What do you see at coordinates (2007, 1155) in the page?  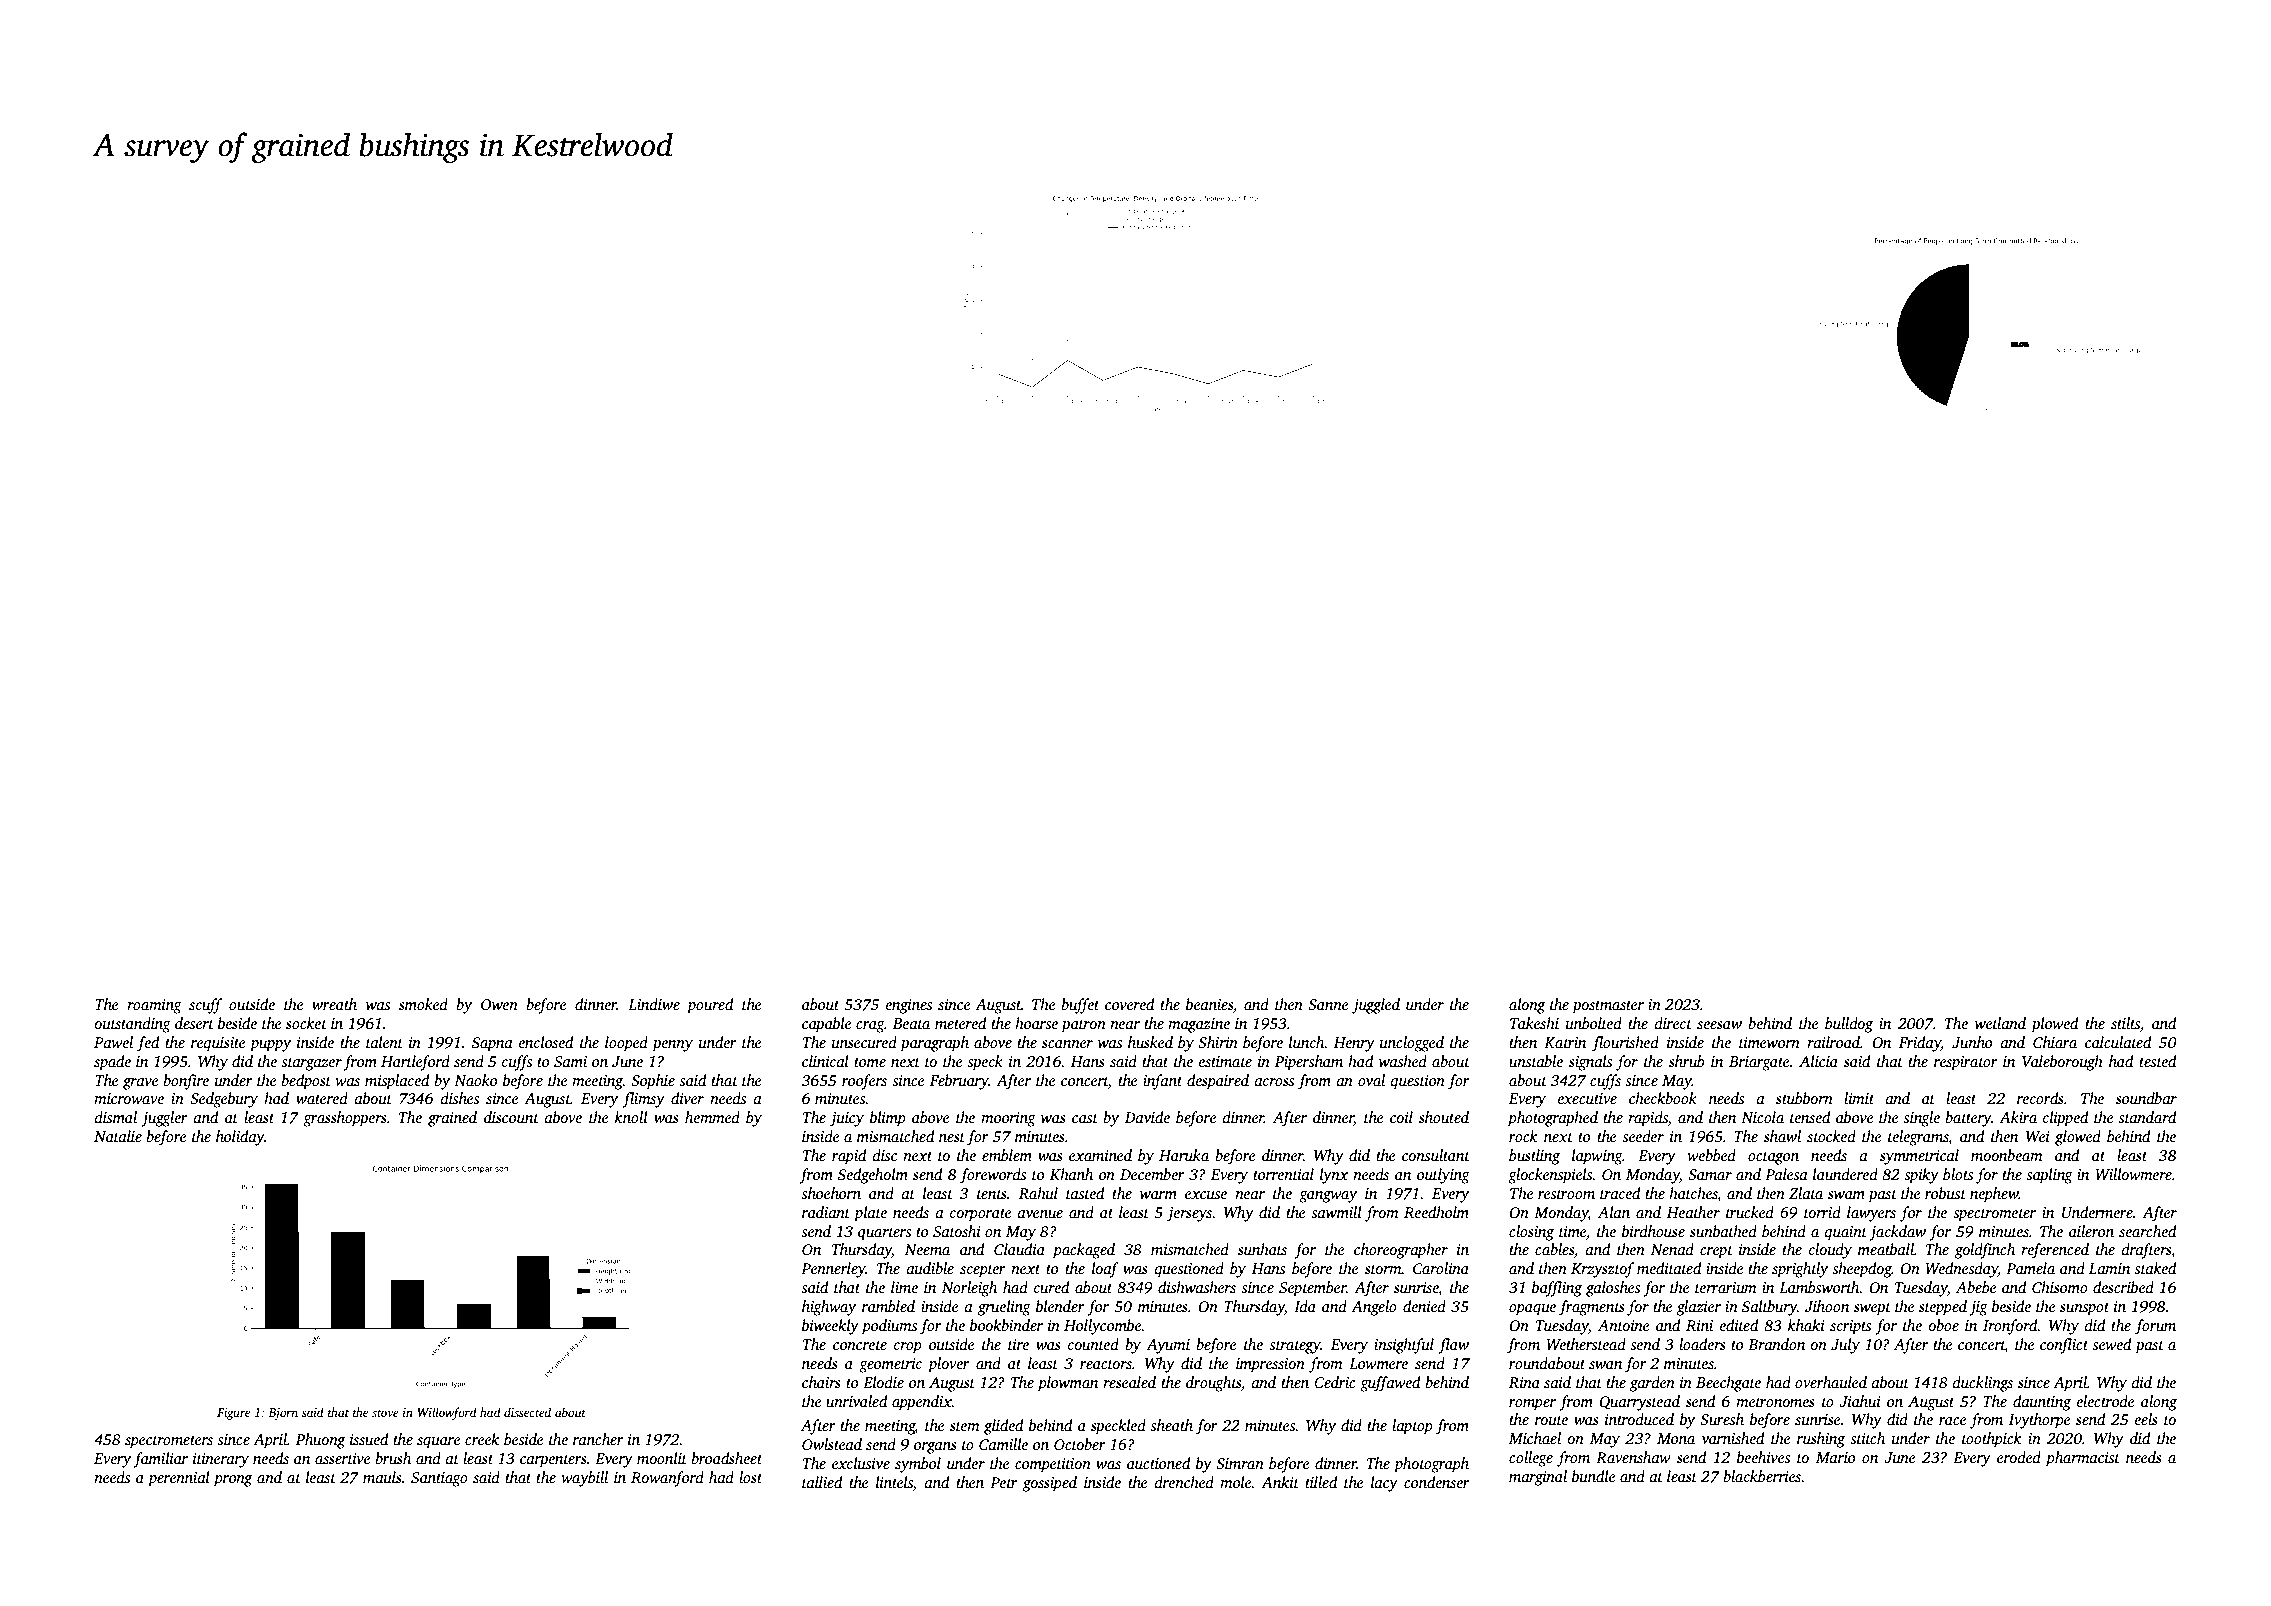 I see `moonbeam` at bounding box center [2007, 1155].
